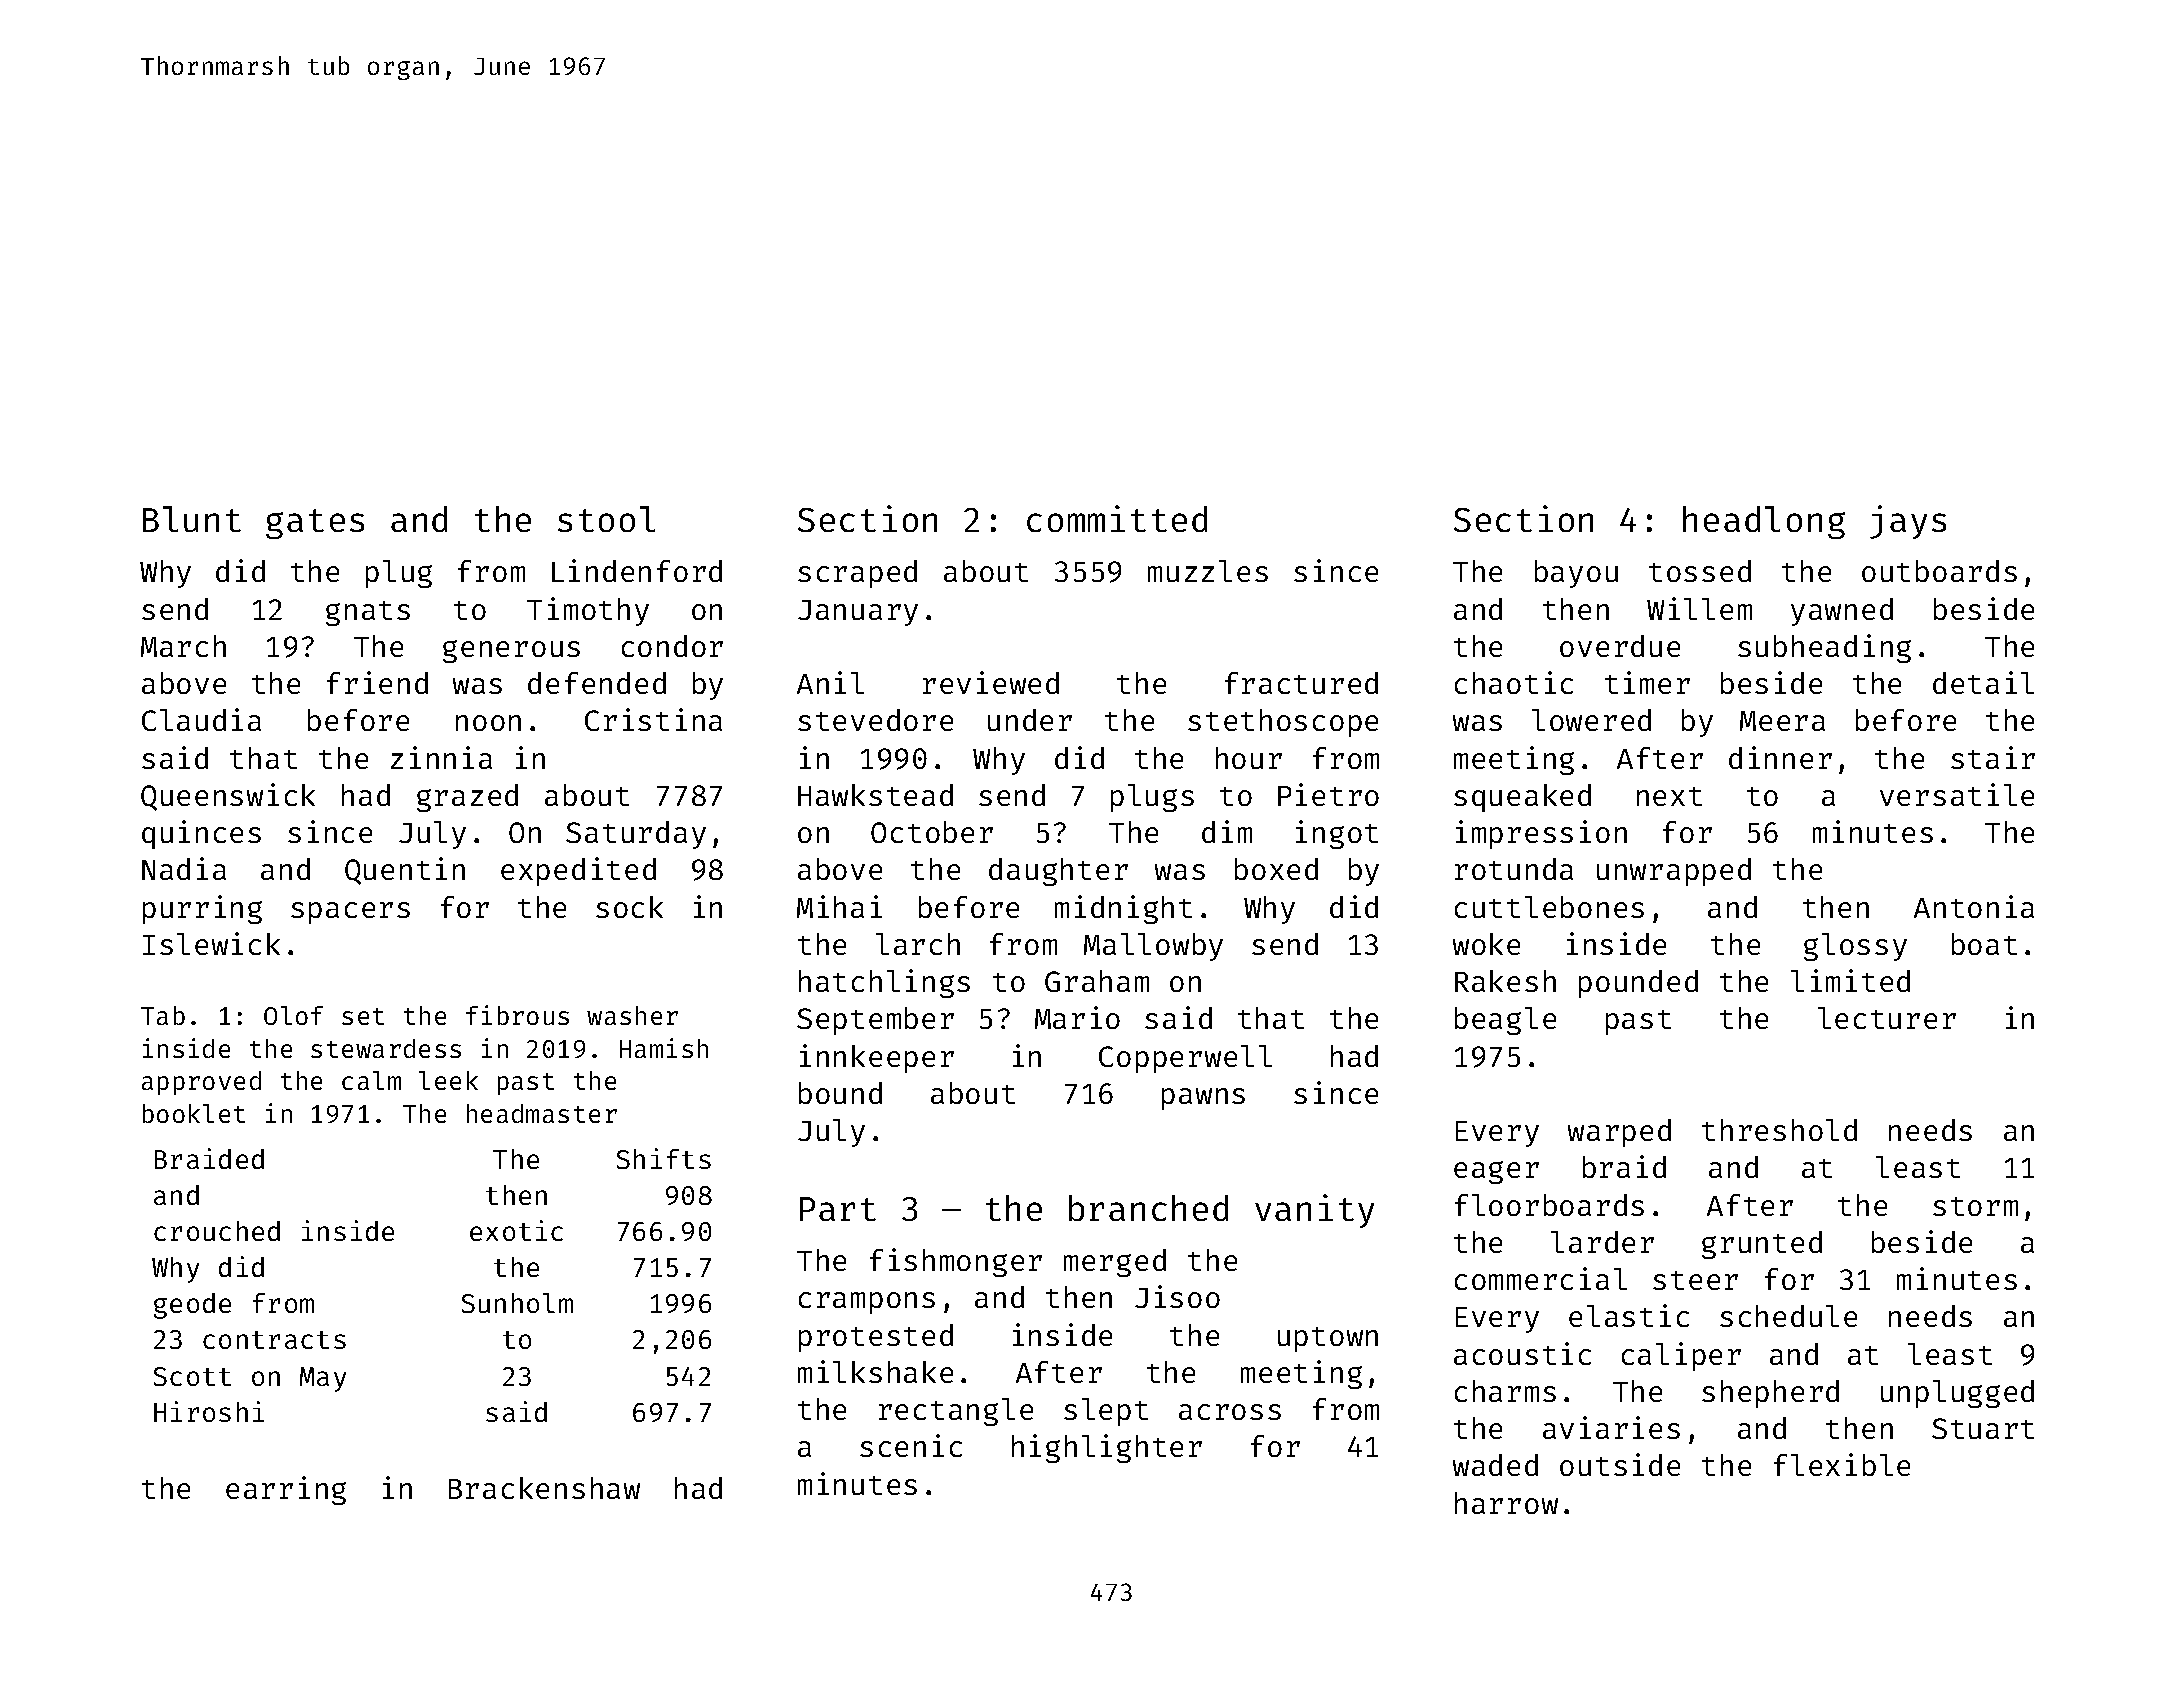 The image size is (2178, 1683). What do you see at coordinates (1782, 721) in the screenshot?
I see `Meera` at bounding box center [1782, 721].
